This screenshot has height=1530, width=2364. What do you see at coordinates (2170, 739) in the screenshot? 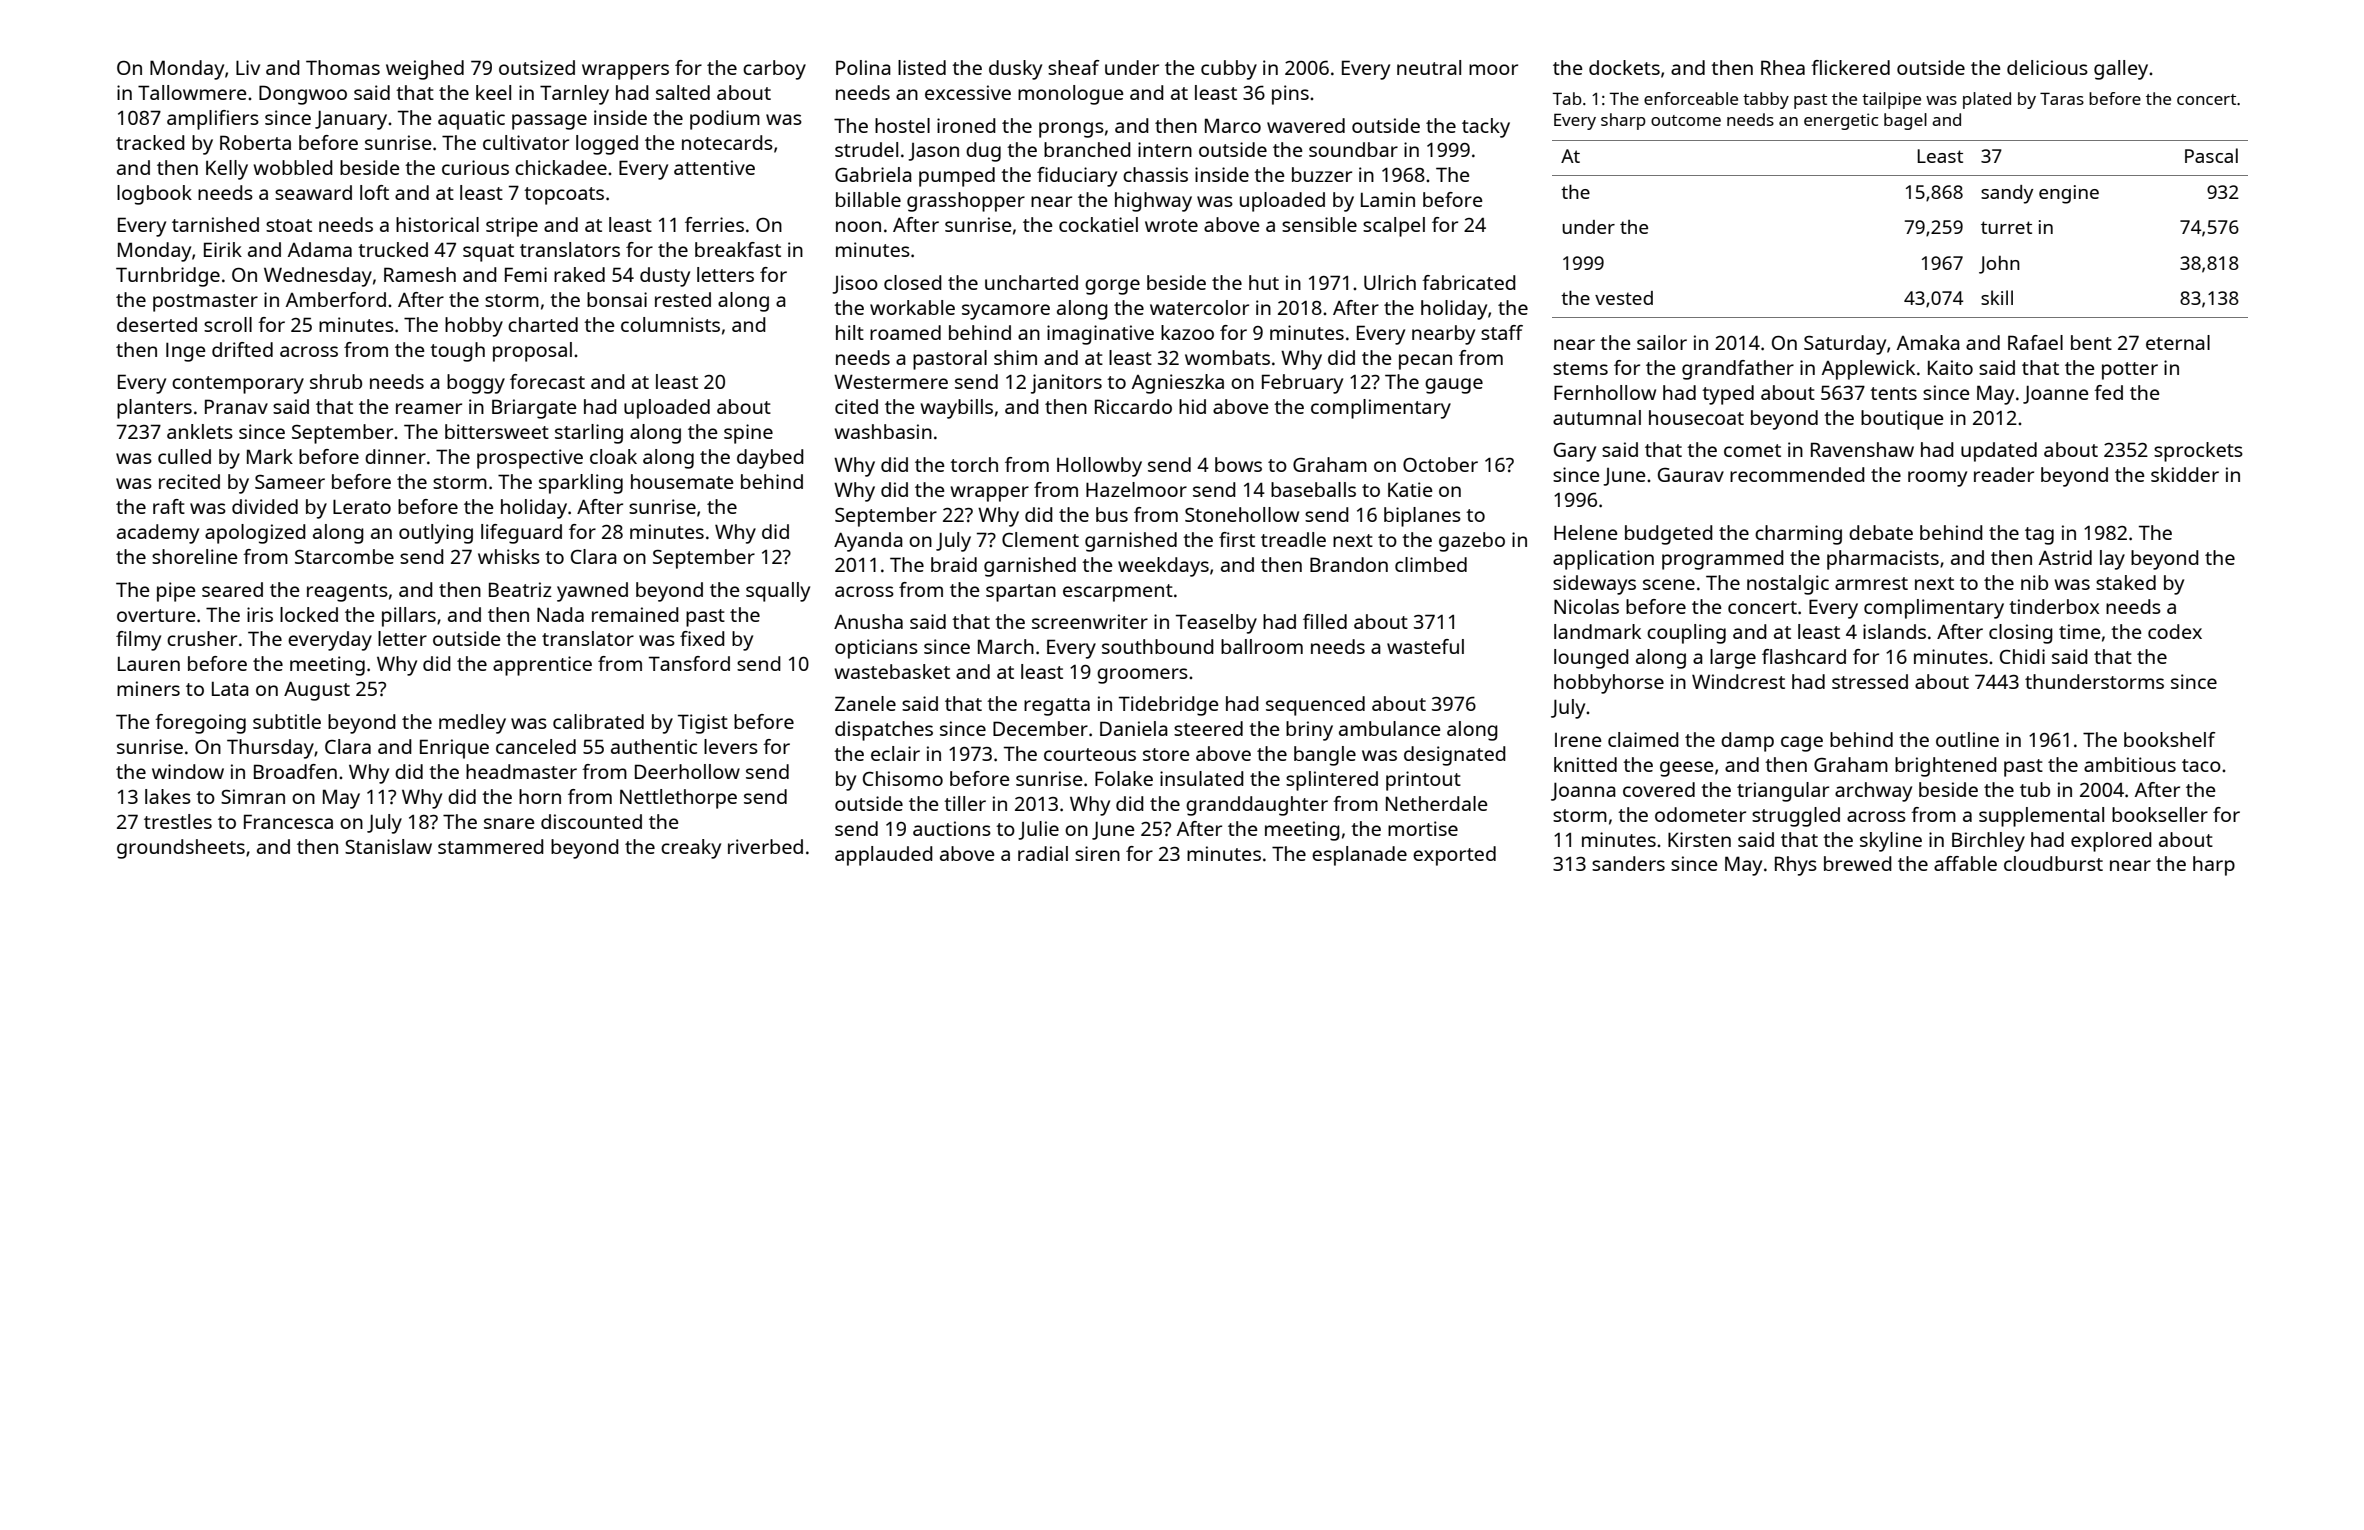
I see `bookshelf` at bounding box center [2170, 739].
